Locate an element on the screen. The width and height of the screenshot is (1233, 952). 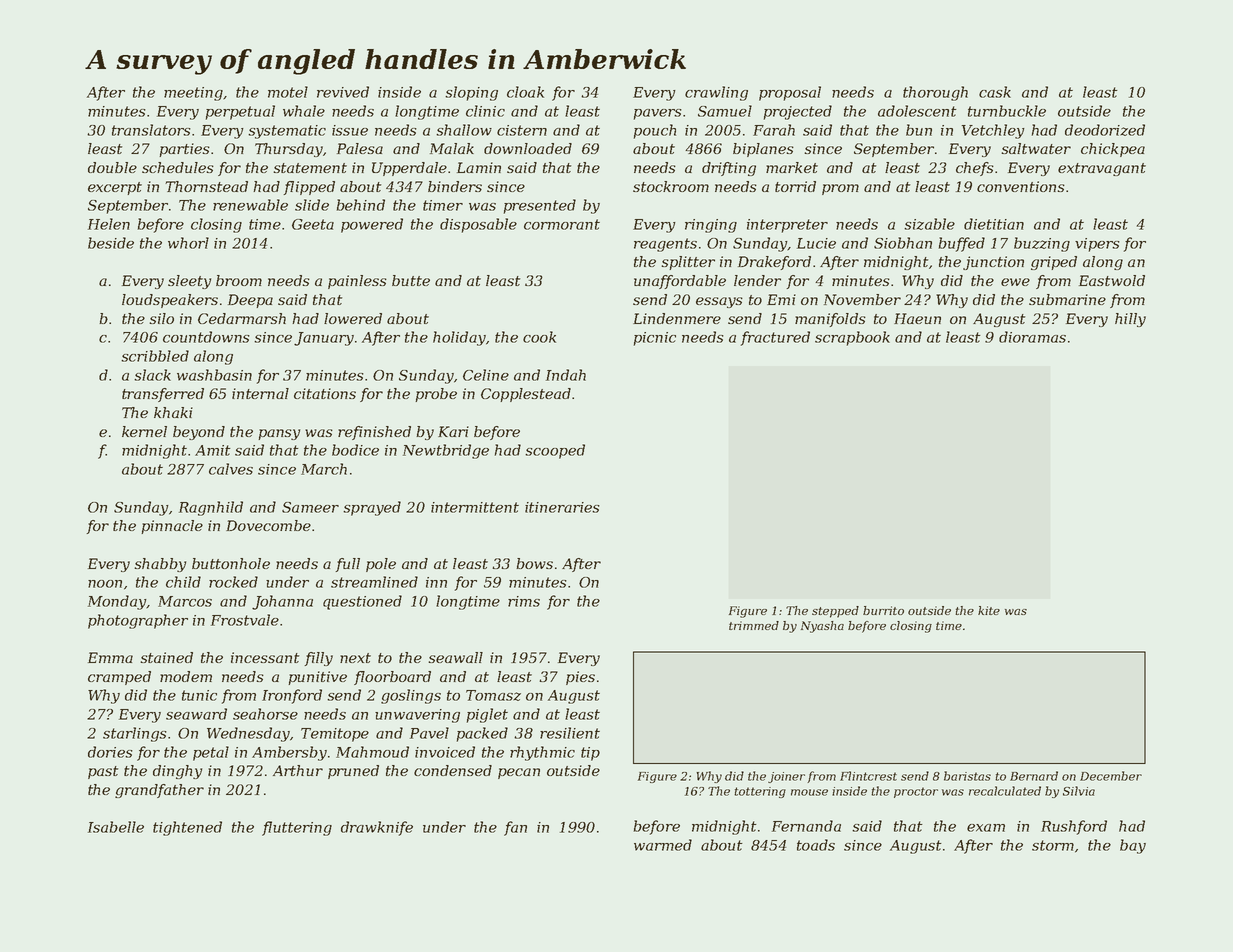
parties is located at coordinates (184, 150).
